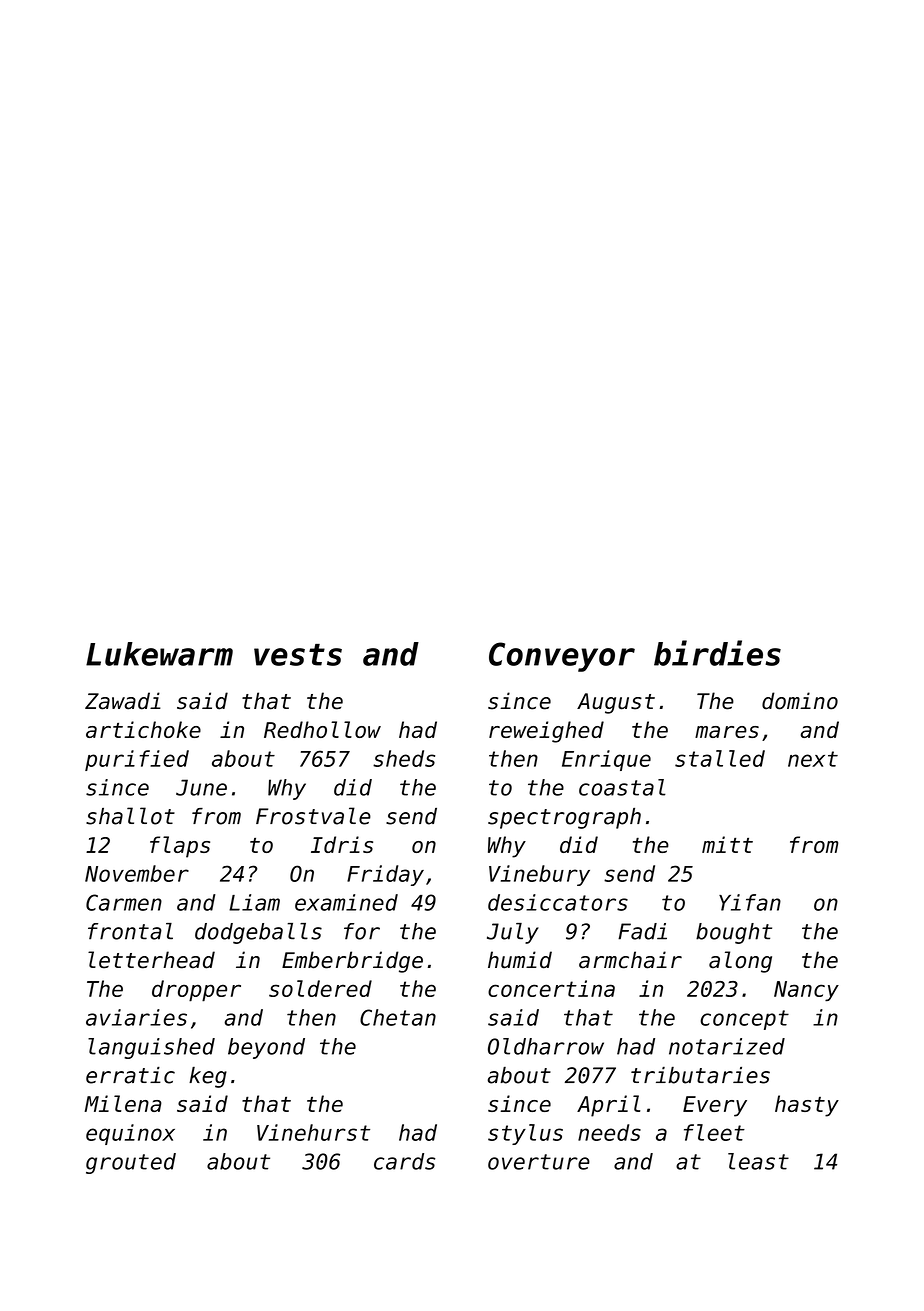  Describe the element at coordinates (525, 1134) in the screenshot. I see `stylus` at that location.
